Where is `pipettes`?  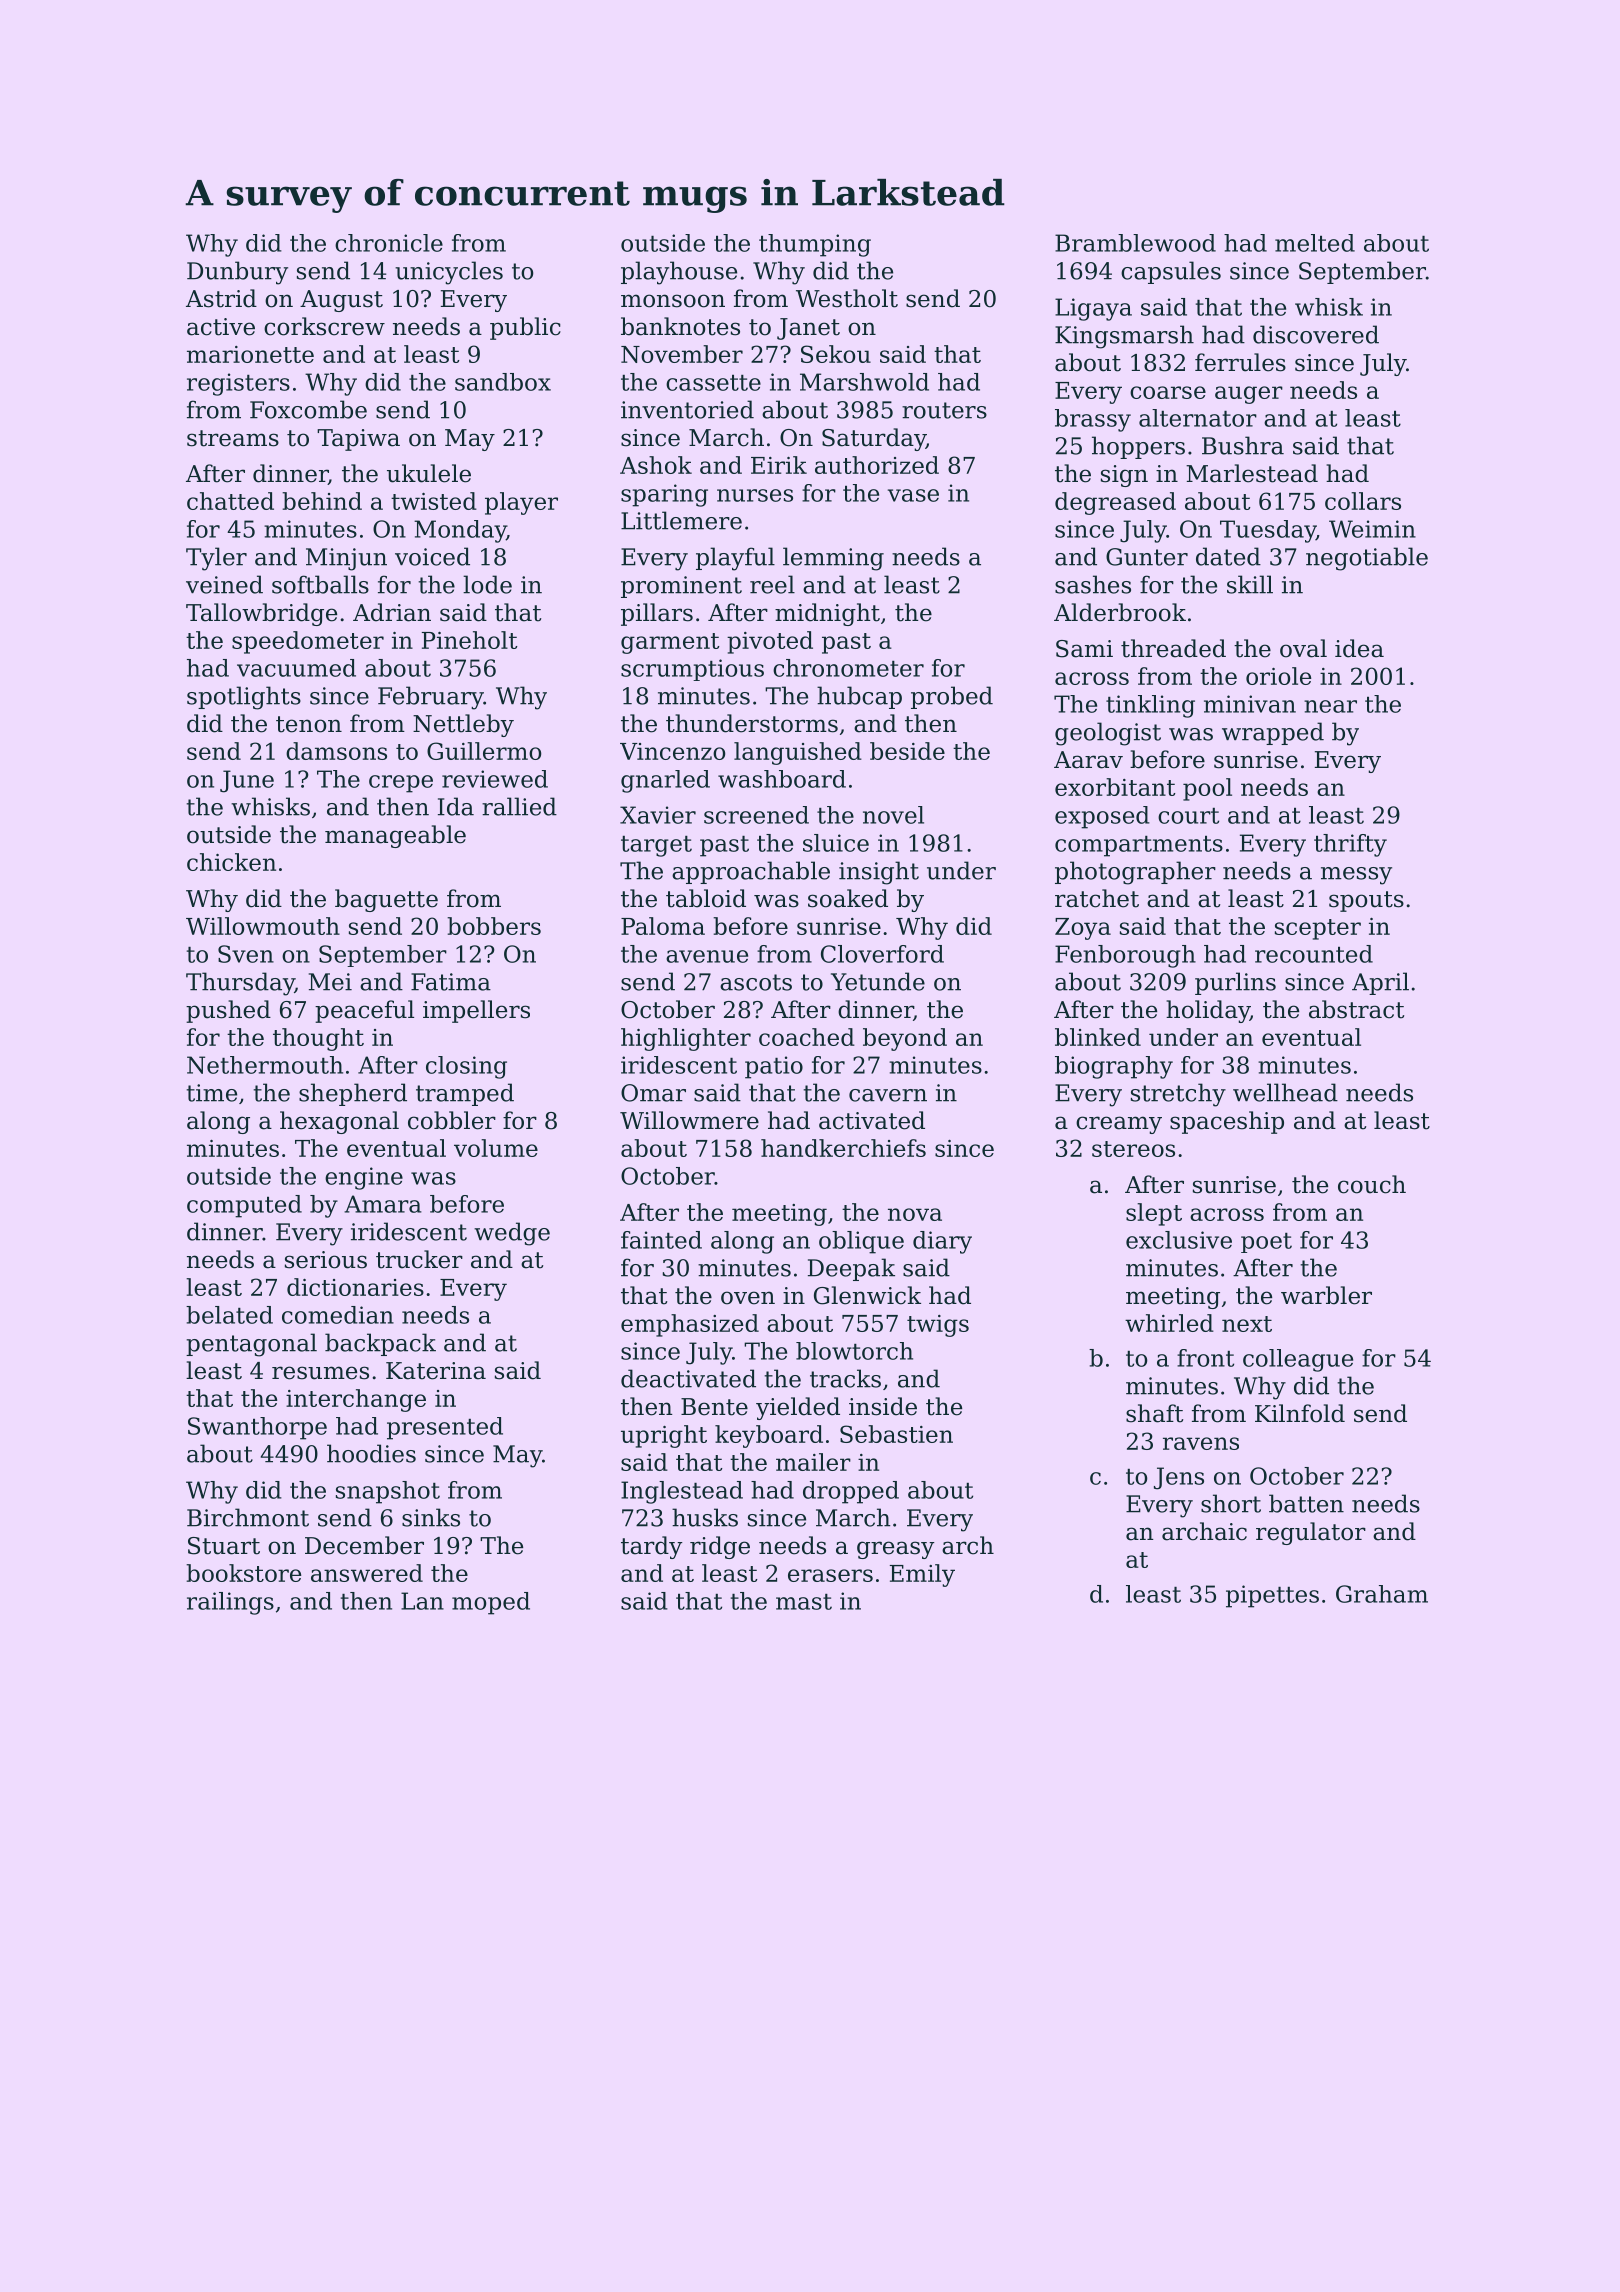
pipettes is located at coordinates (1272, 1596).
